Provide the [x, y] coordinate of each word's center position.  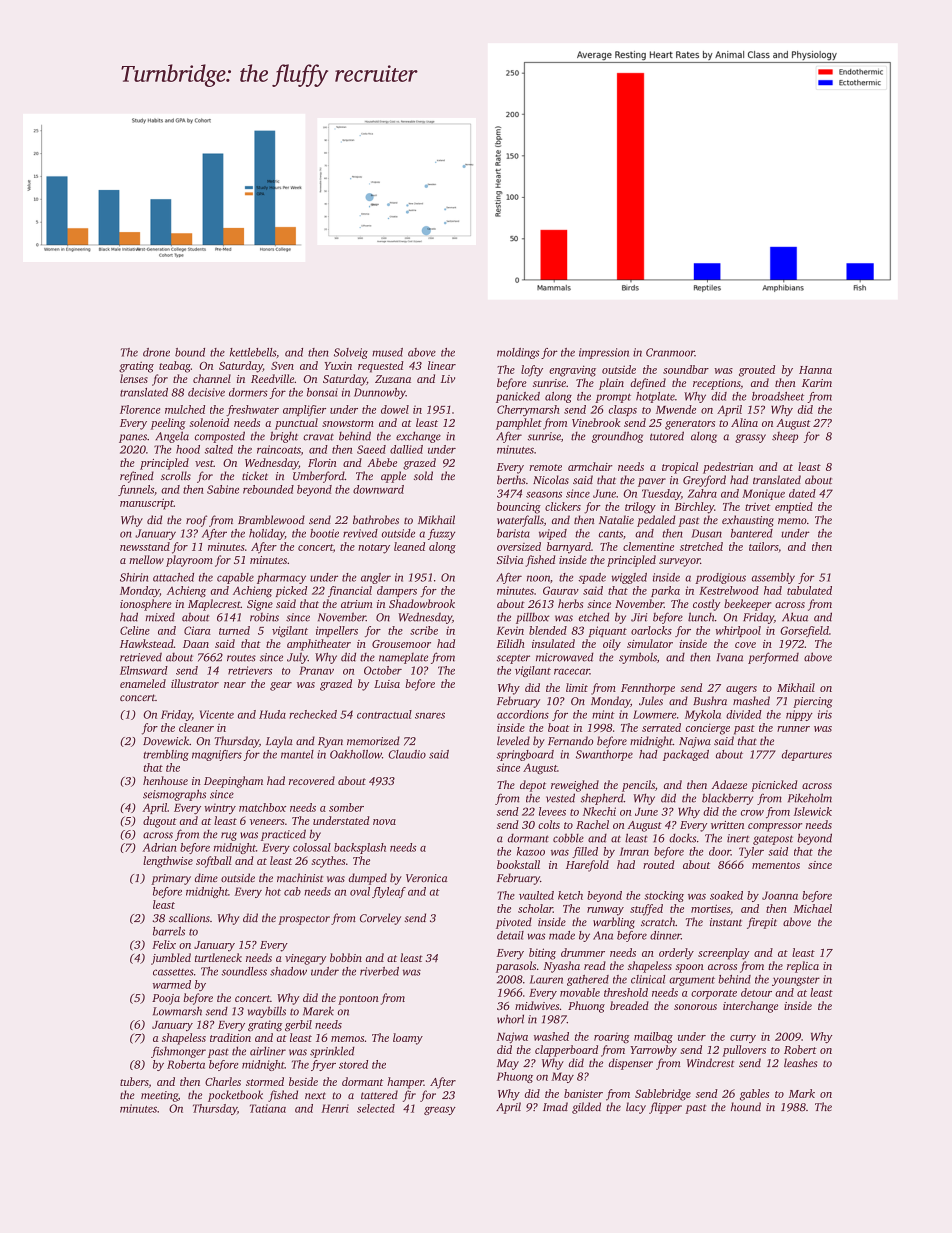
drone [156, 352]
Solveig [351, 353]
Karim [817, 383]
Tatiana [268, 1108]
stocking [664, 896]
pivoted [514, 923]
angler [376, 578]
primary [171, 879]
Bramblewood [271, 519]
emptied [794, 508]
